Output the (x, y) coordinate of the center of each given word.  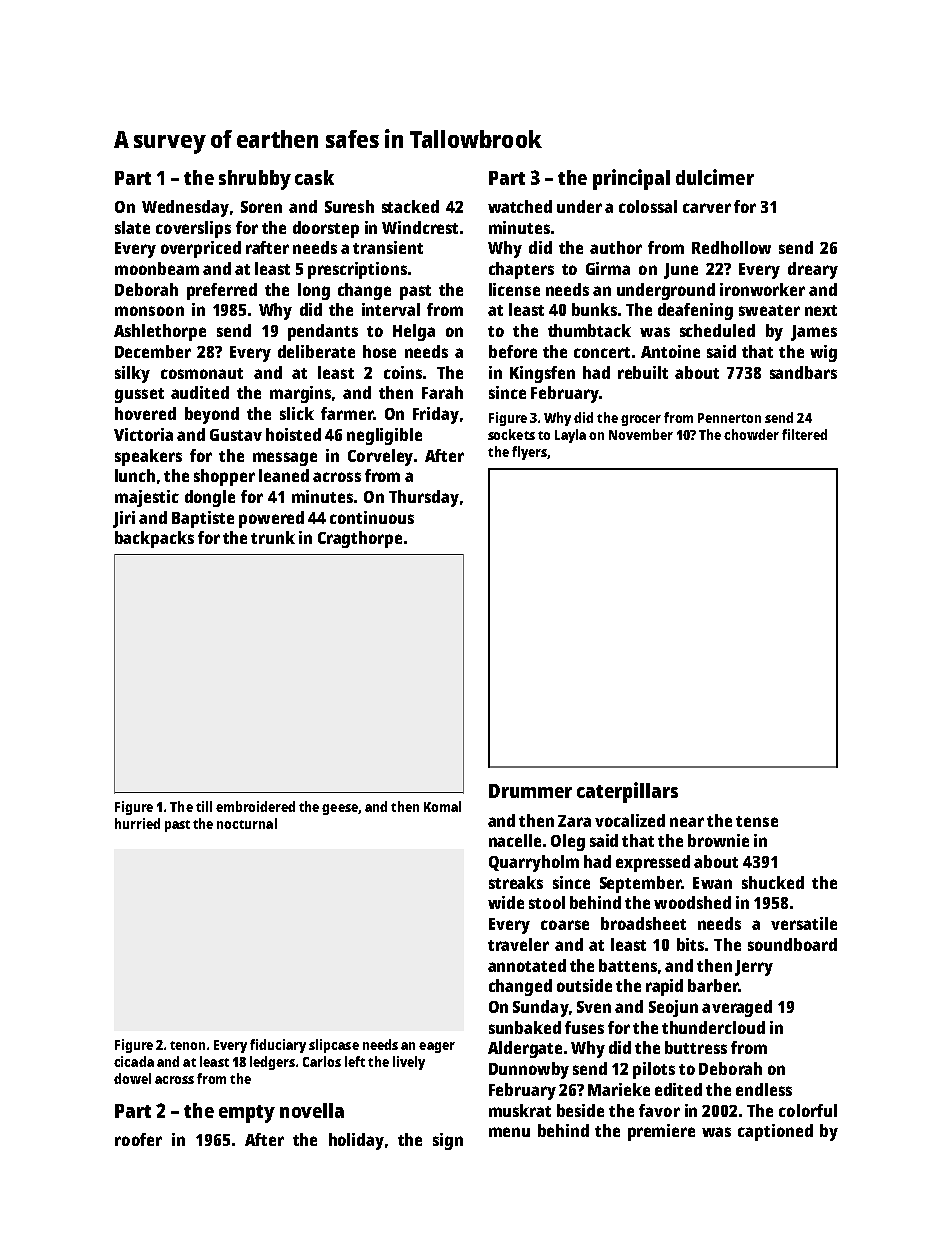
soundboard (792, 944)
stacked (410, 206)
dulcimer (715, 177)
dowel (132, 1078)
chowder (751, 434)
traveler (518, 944)
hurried (137, 823)
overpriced (201, 249)
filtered (804, 434)
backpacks (154, 539)
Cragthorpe (360, 539)
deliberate (316, 351)
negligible (384, 436)
